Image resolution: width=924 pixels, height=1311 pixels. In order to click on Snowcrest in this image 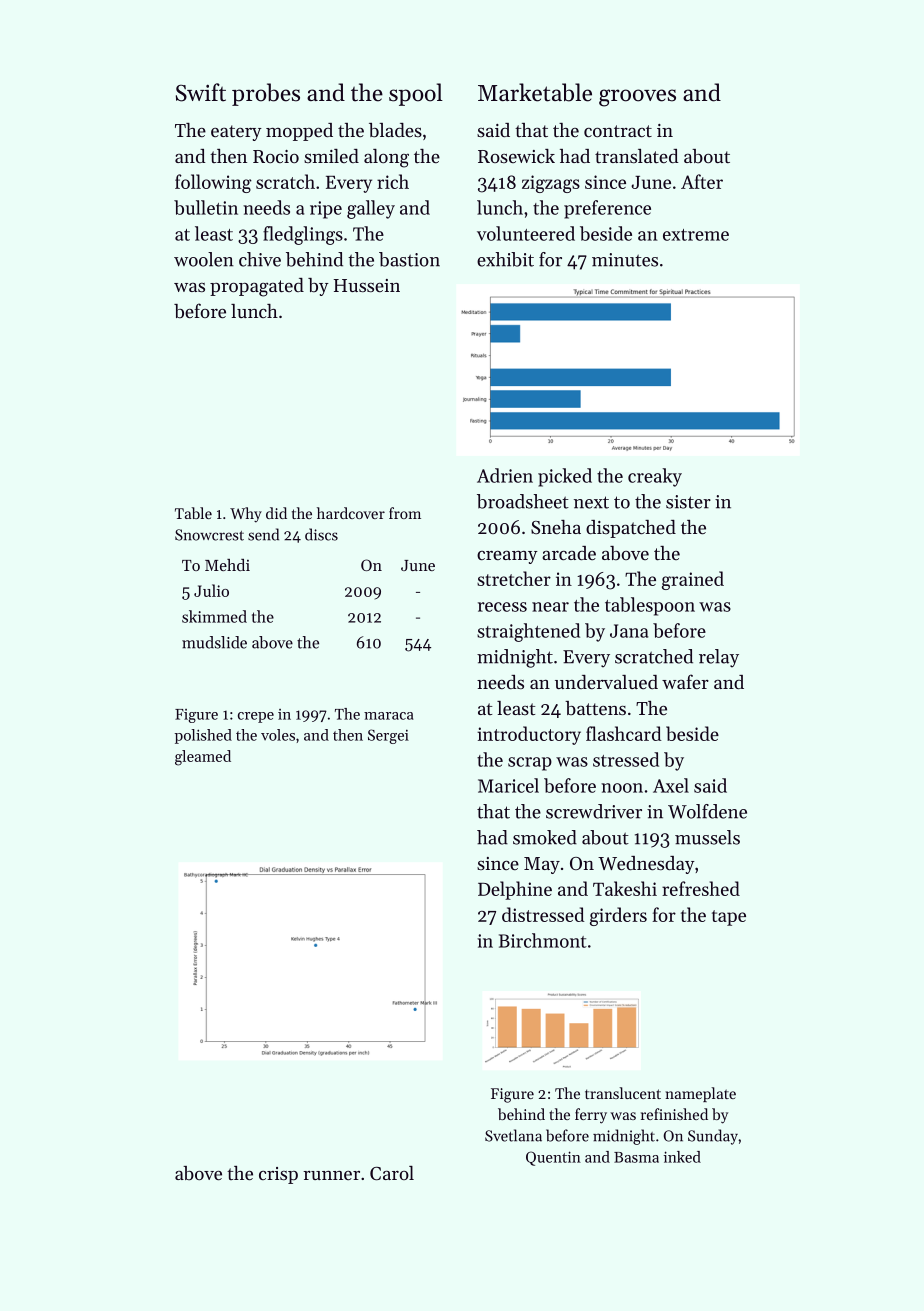, I will do `click(209, 535)`.
